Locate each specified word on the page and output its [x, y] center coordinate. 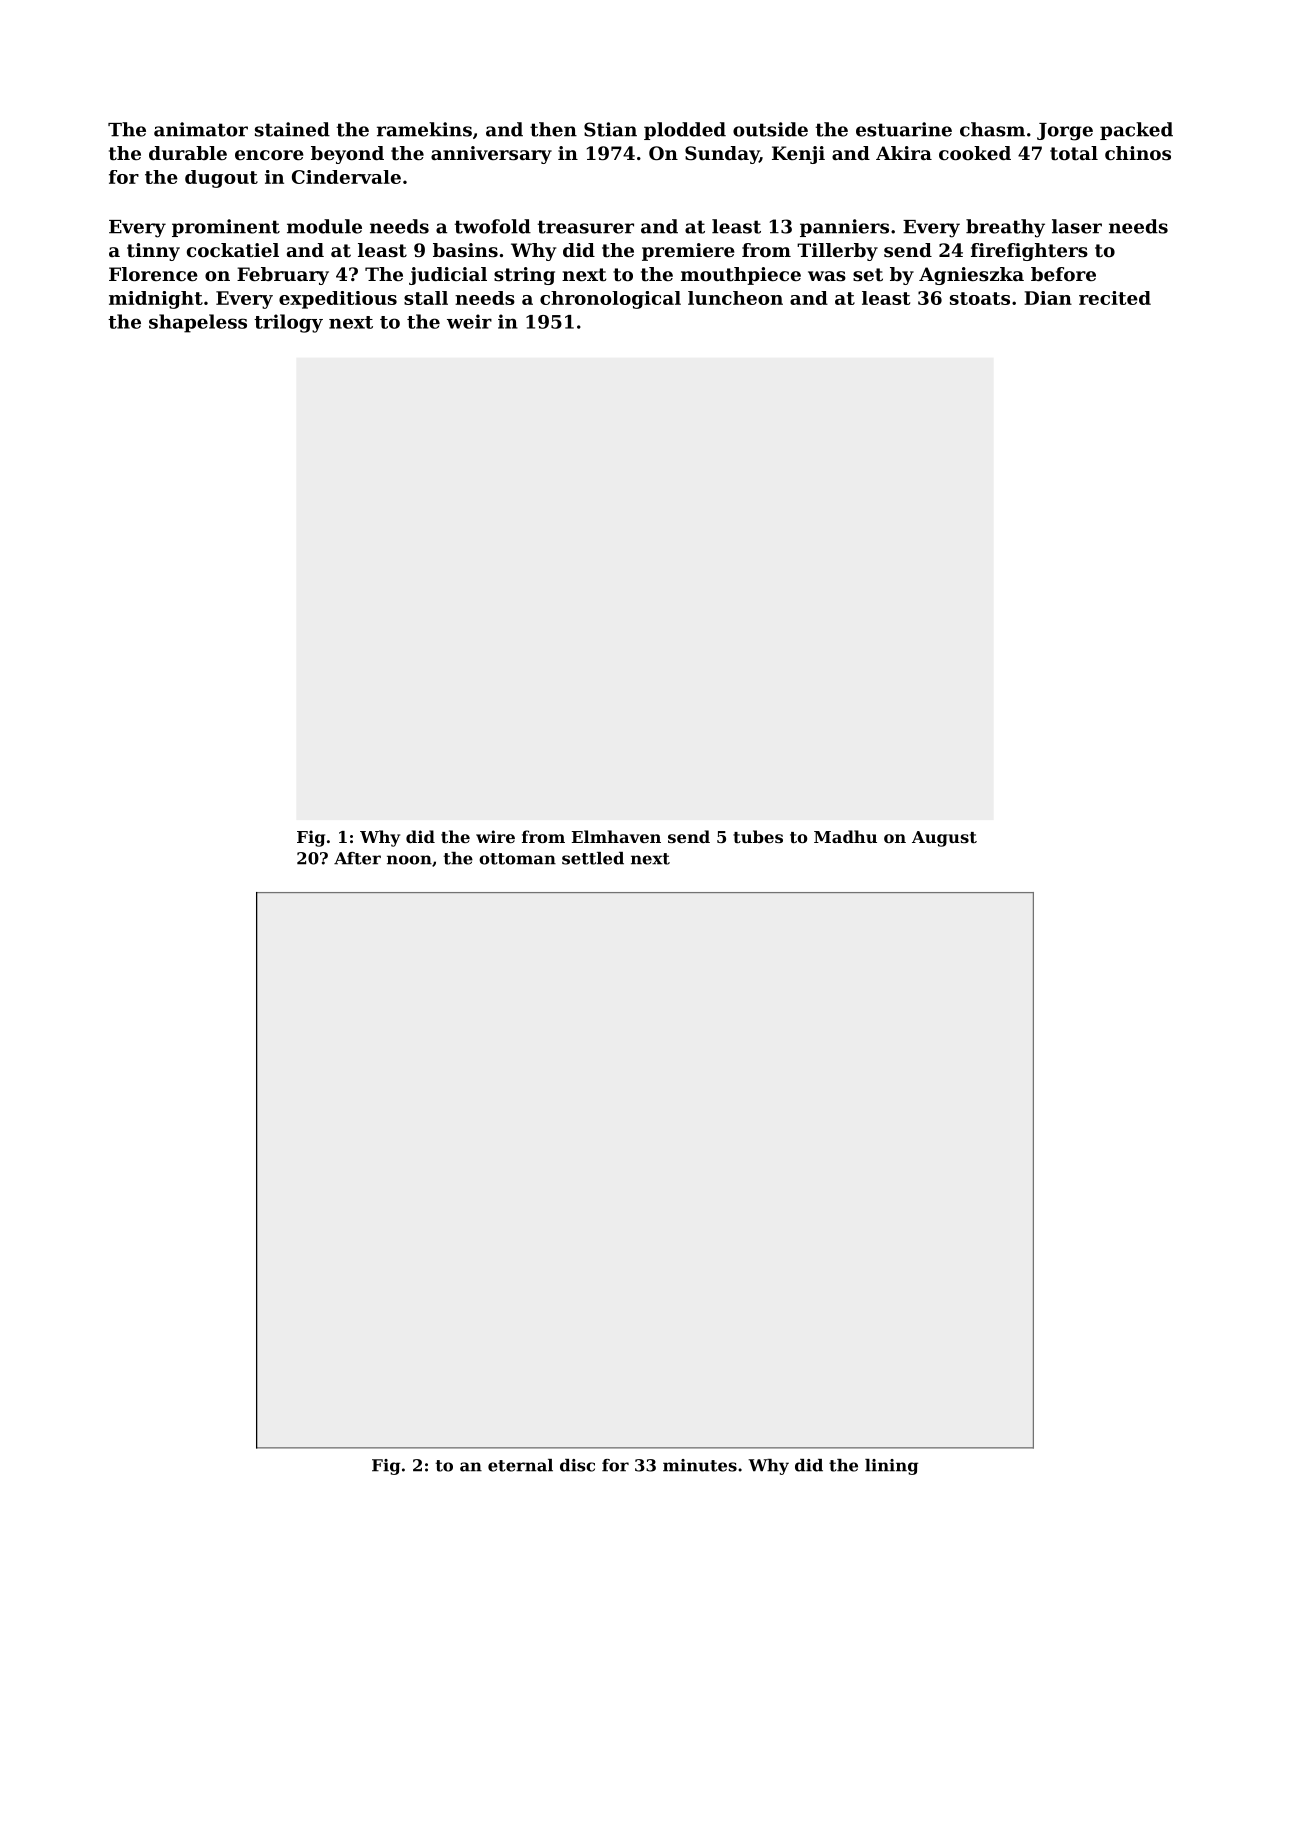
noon [409, 860]
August [944, 839]
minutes [700, 1465]
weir [469, 321]
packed [1136, 131]
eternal [520, 1465]
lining [891, 1467]
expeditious [338, 300]
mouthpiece [741, 276]
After [357, 858]
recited [1115, 298]
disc [577, 1465]
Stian [610, 129]
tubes [758, 836]
